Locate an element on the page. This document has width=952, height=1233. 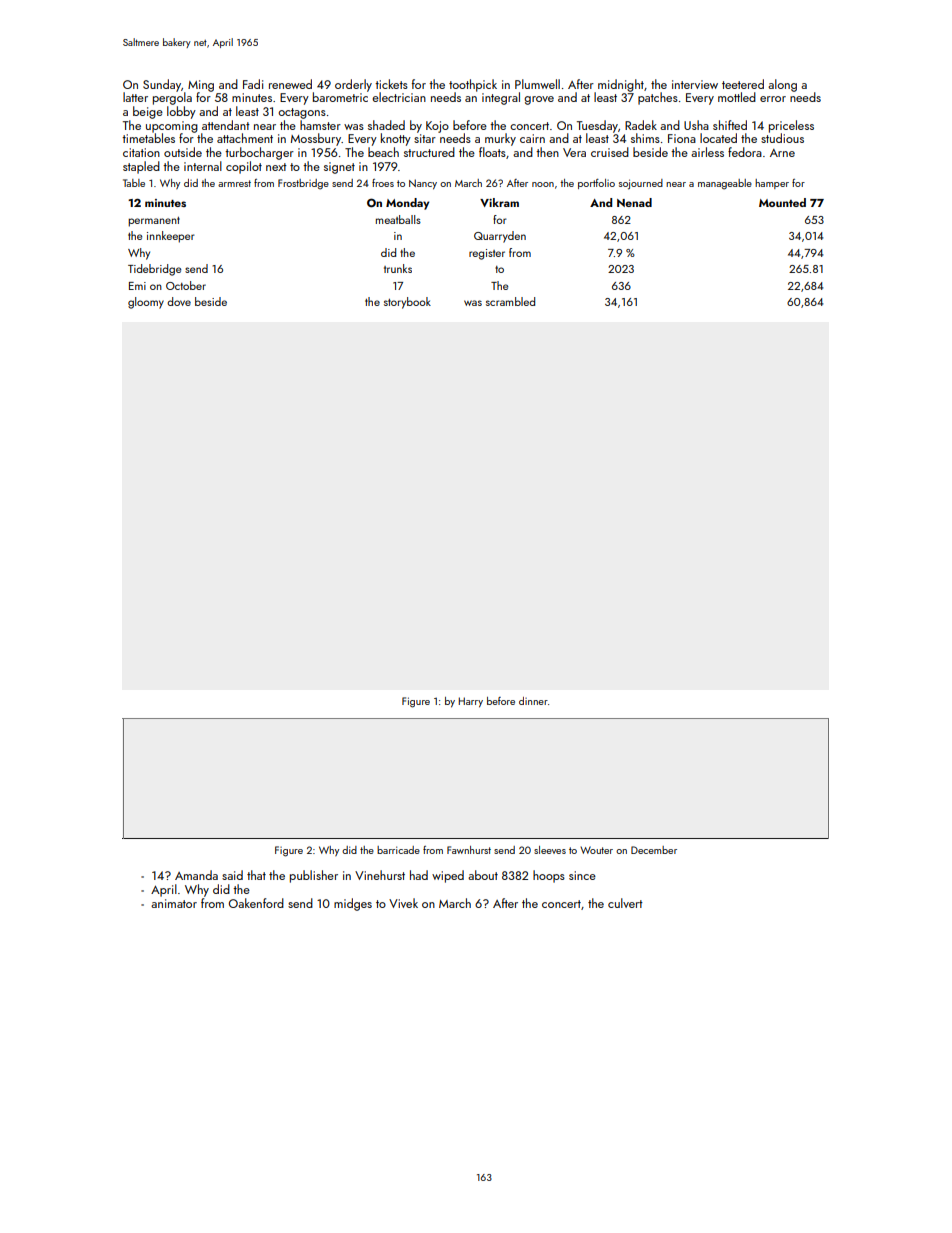
dinner is located at coordinates (533, 701).
